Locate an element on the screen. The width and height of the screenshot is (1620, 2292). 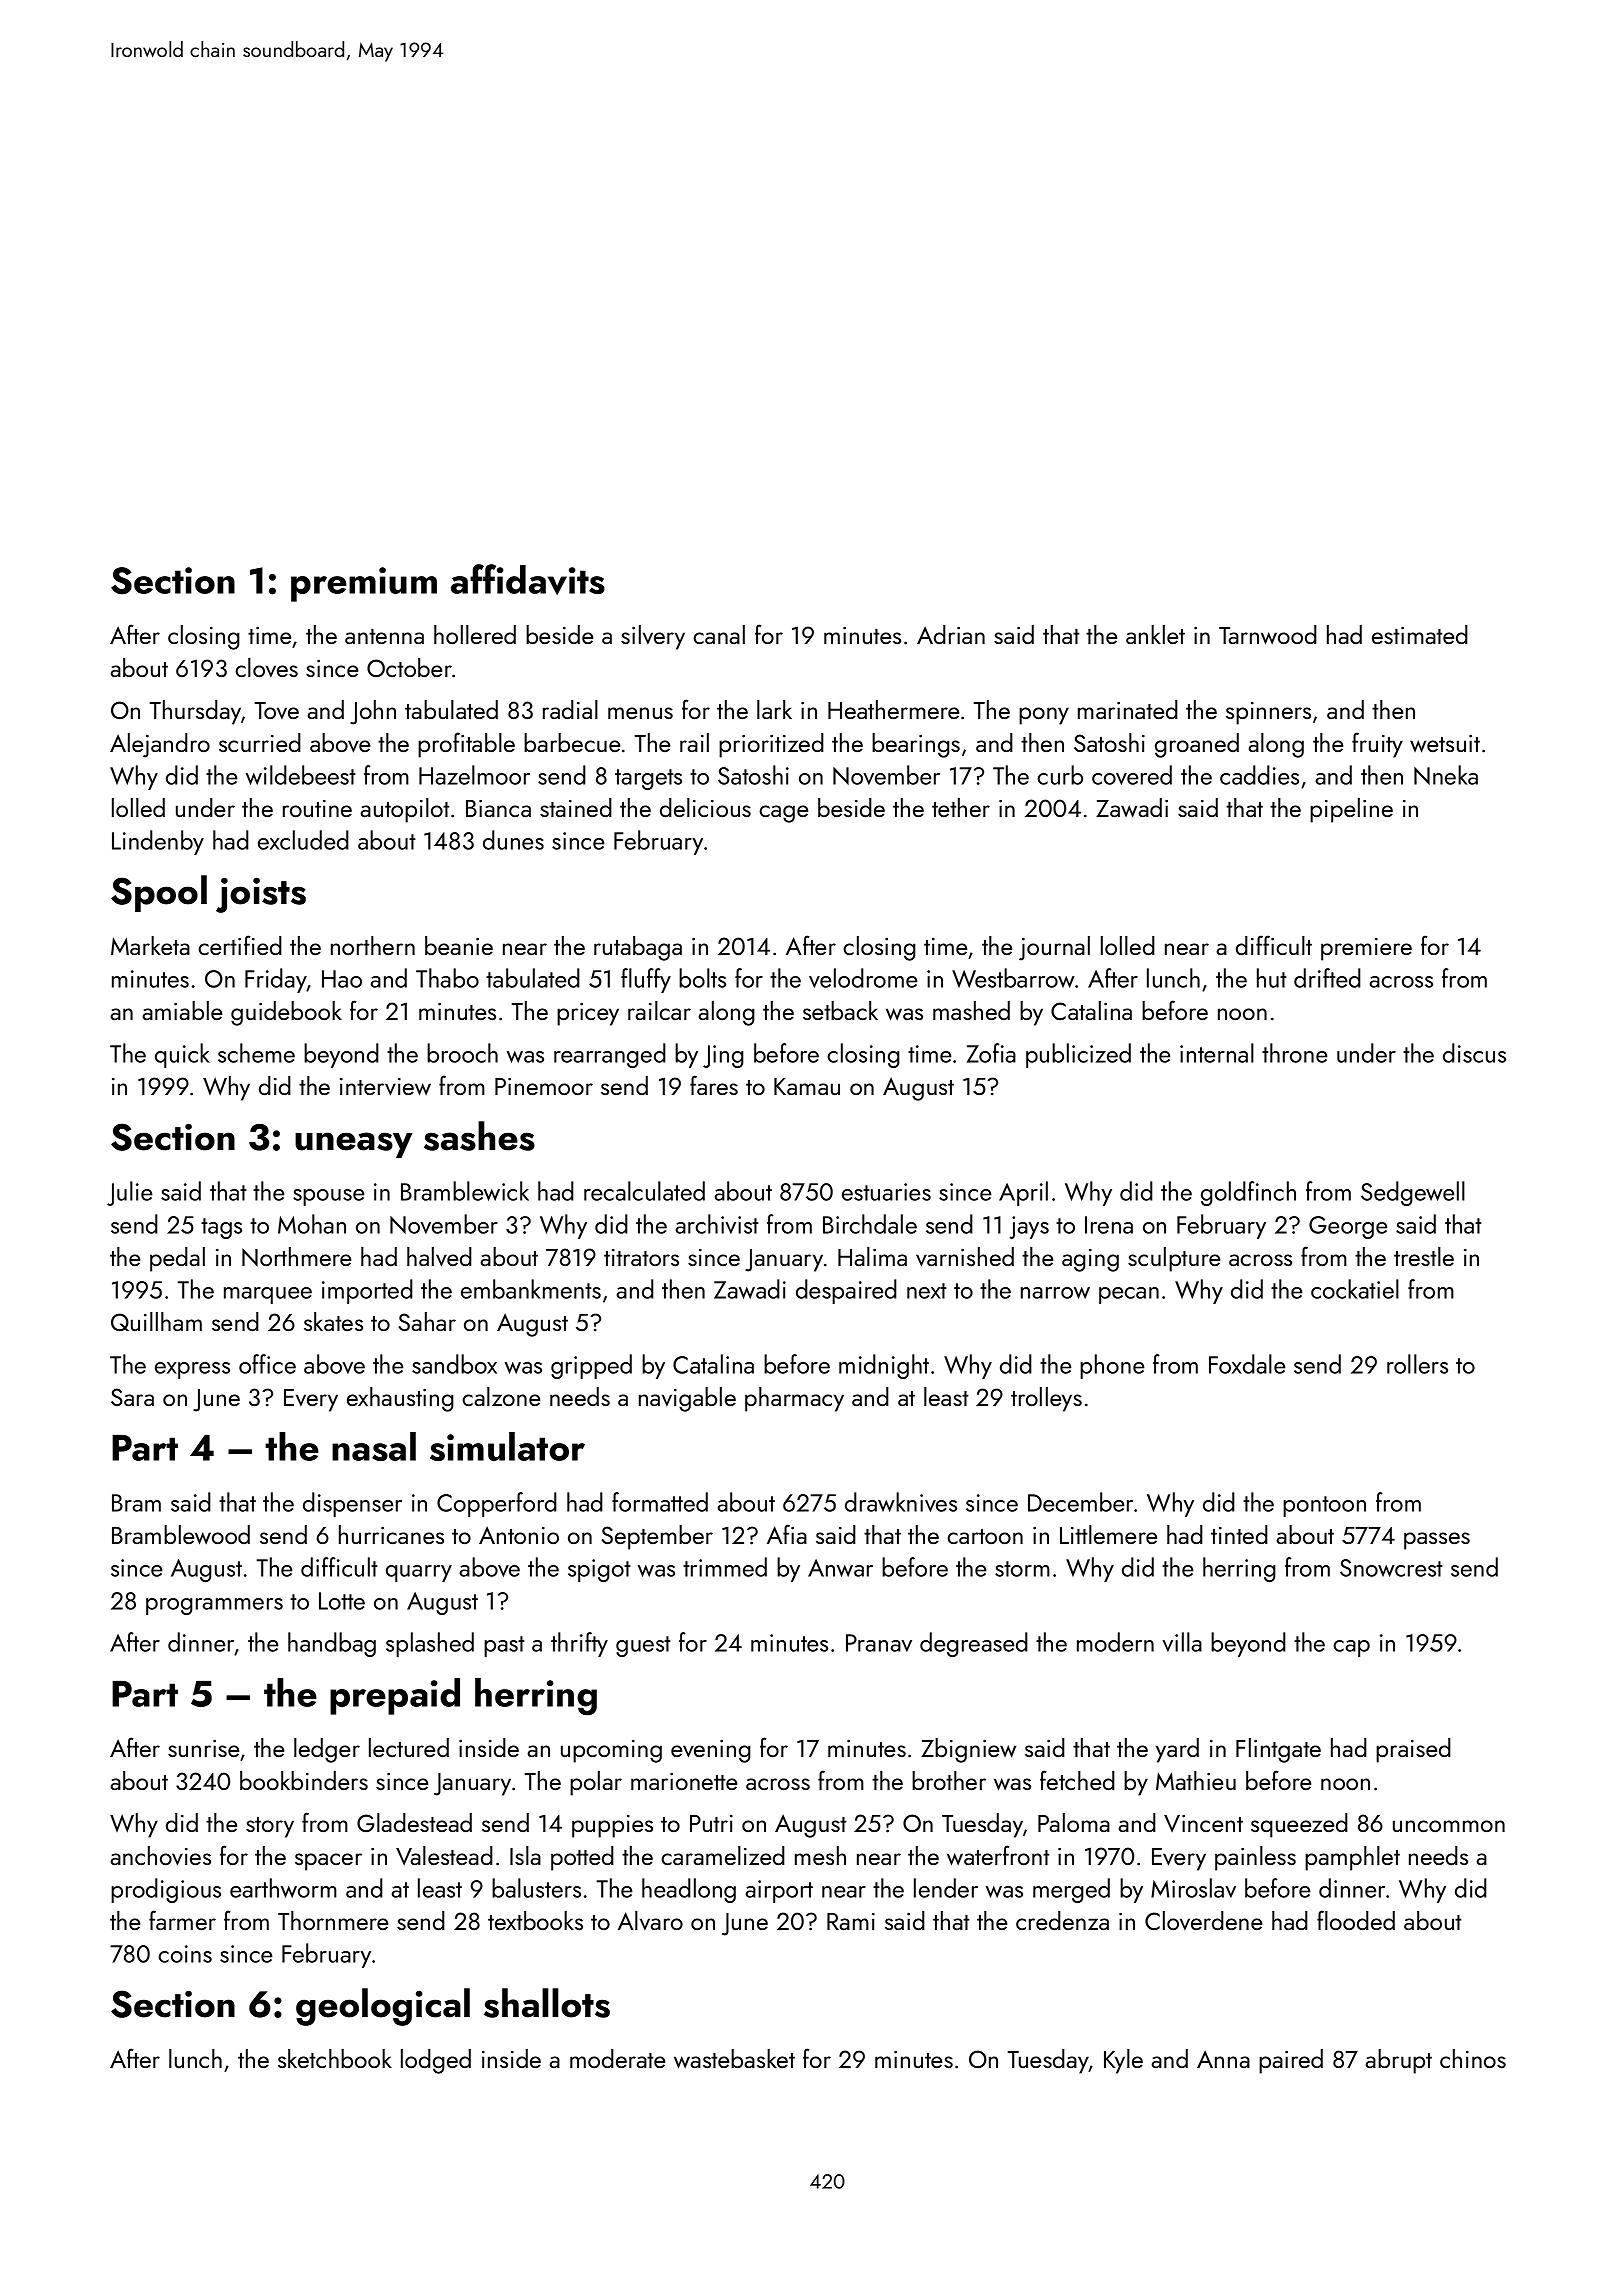
Zbigniew is located at coordinates (968, 1750).
